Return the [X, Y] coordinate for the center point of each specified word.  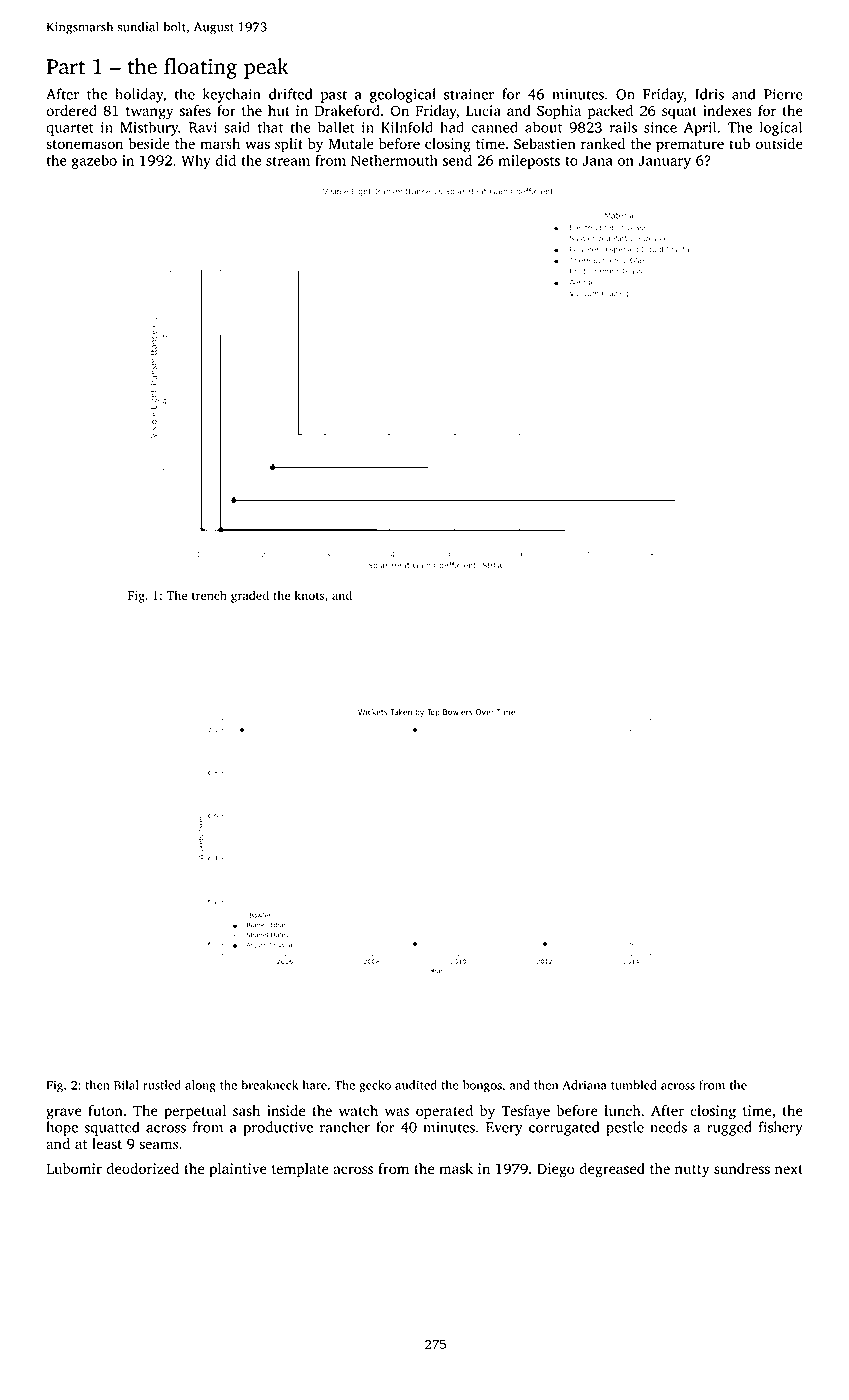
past [334, 96]
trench [209, 595]
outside [779, 144]
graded [250, 596]
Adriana [584, 1085]
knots [309, 595]
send [457, 160]
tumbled [634, 1085]
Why [196, 161]
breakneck [269, 1085]
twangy [149, 113]
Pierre [783, 94]
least [107, 1144]
